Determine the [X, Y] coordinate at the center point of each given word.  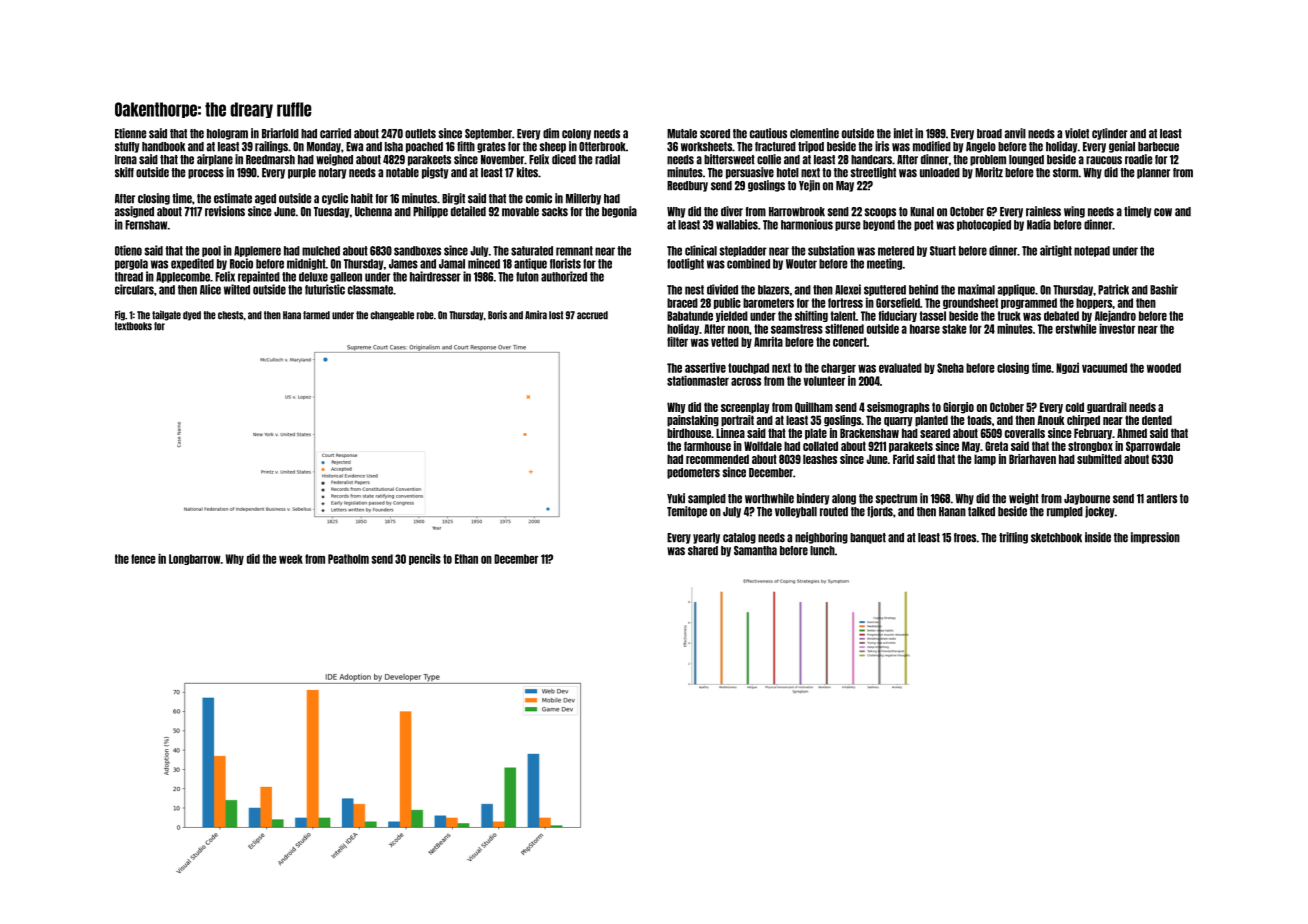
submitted [1099, 459]
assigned [134, 212]
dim [551, 133]
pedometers [693, 473]
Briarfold [280, 133]
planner [1153, 173]
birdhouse [689, 433]
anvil [1015, 133]
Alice [210, 289]
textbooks [133, 326]
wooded [1164, 368]
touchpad [748, 368]
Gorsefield [898, 302]
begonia [619, 212]
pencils [425, 559]
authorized [564, 276]
